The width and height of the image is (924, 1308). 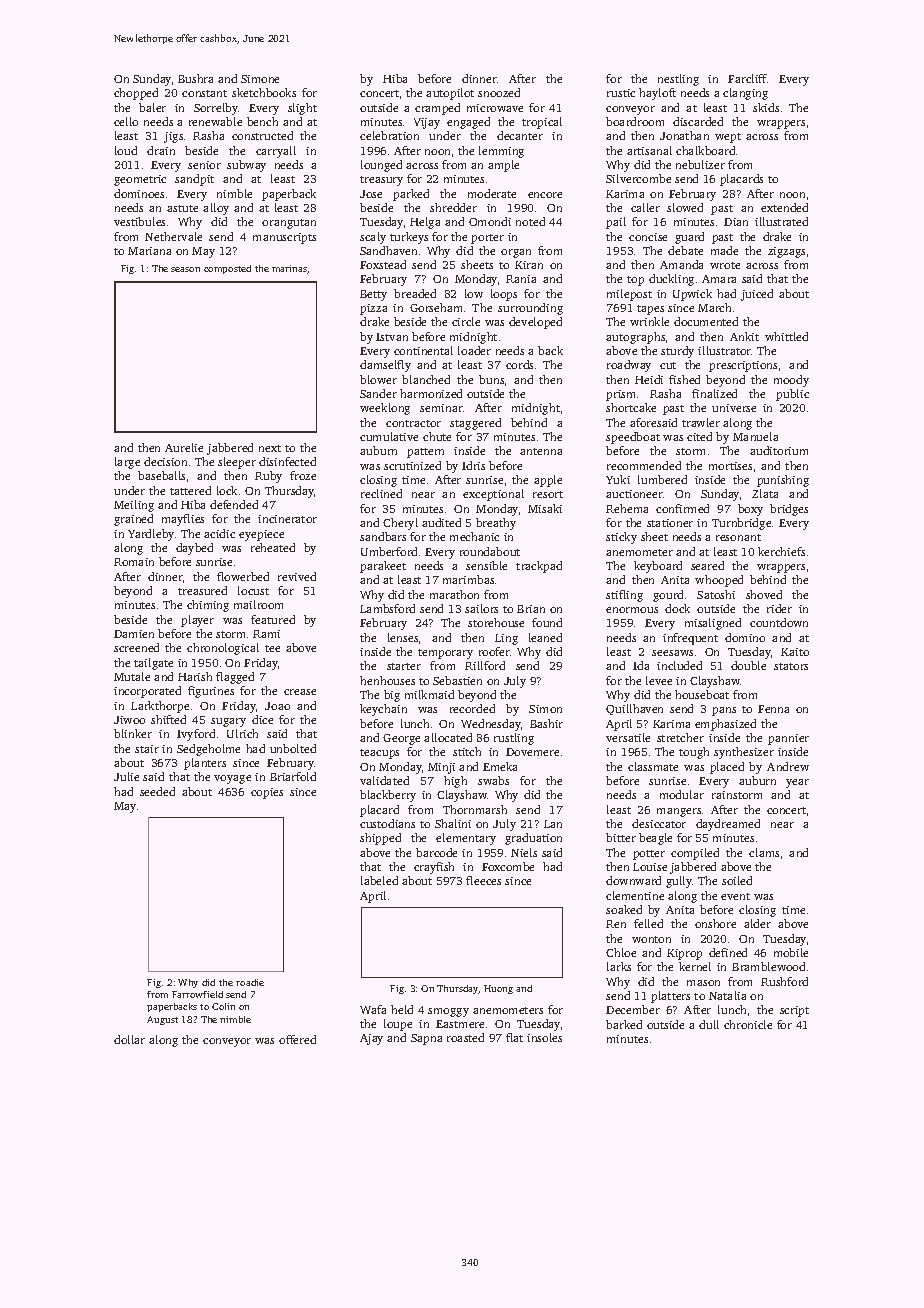 What do you see at coordinates (498, 989) in the image?
I see `Huong` at bounding box center [498, 989].
